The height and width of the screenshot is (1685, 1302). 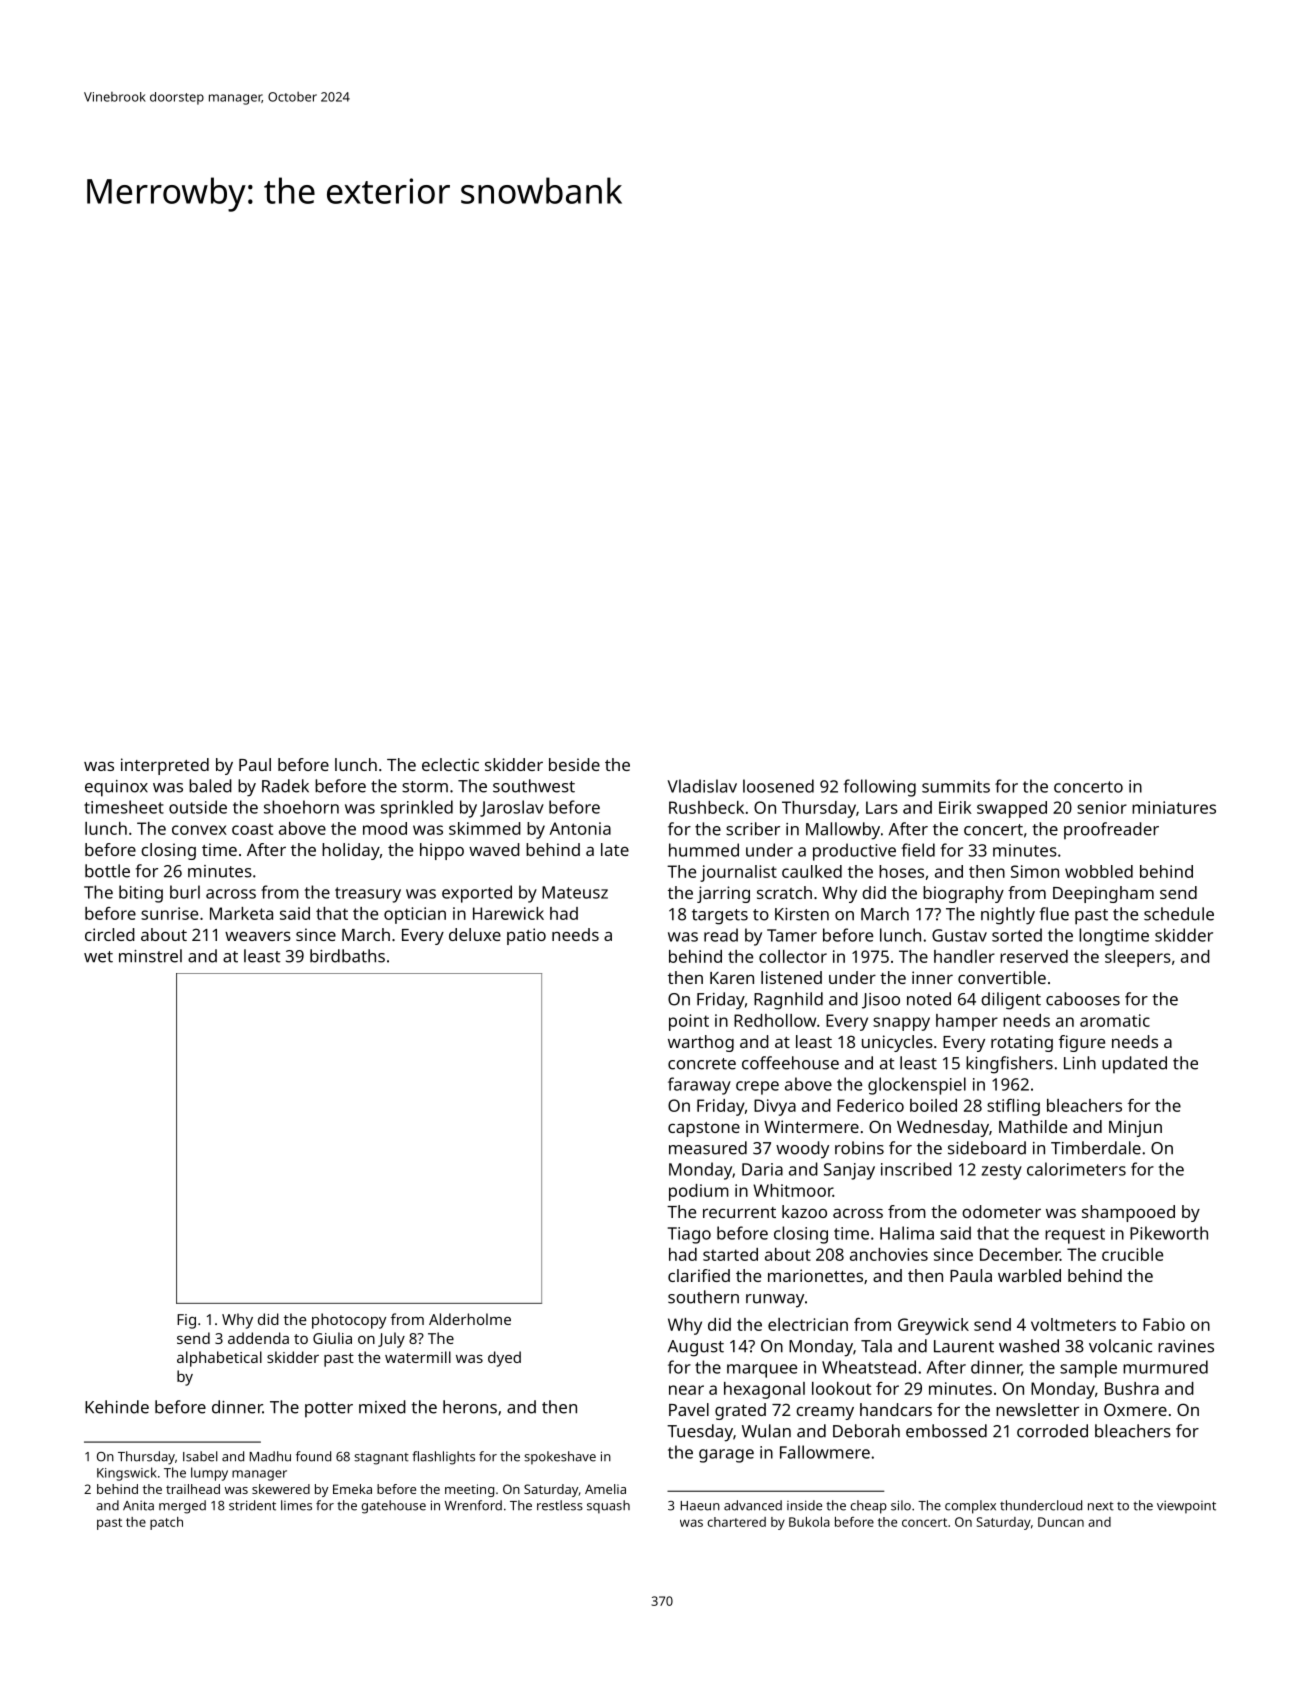 I want to click on Bushra, so click(x=1132, y=1388).
